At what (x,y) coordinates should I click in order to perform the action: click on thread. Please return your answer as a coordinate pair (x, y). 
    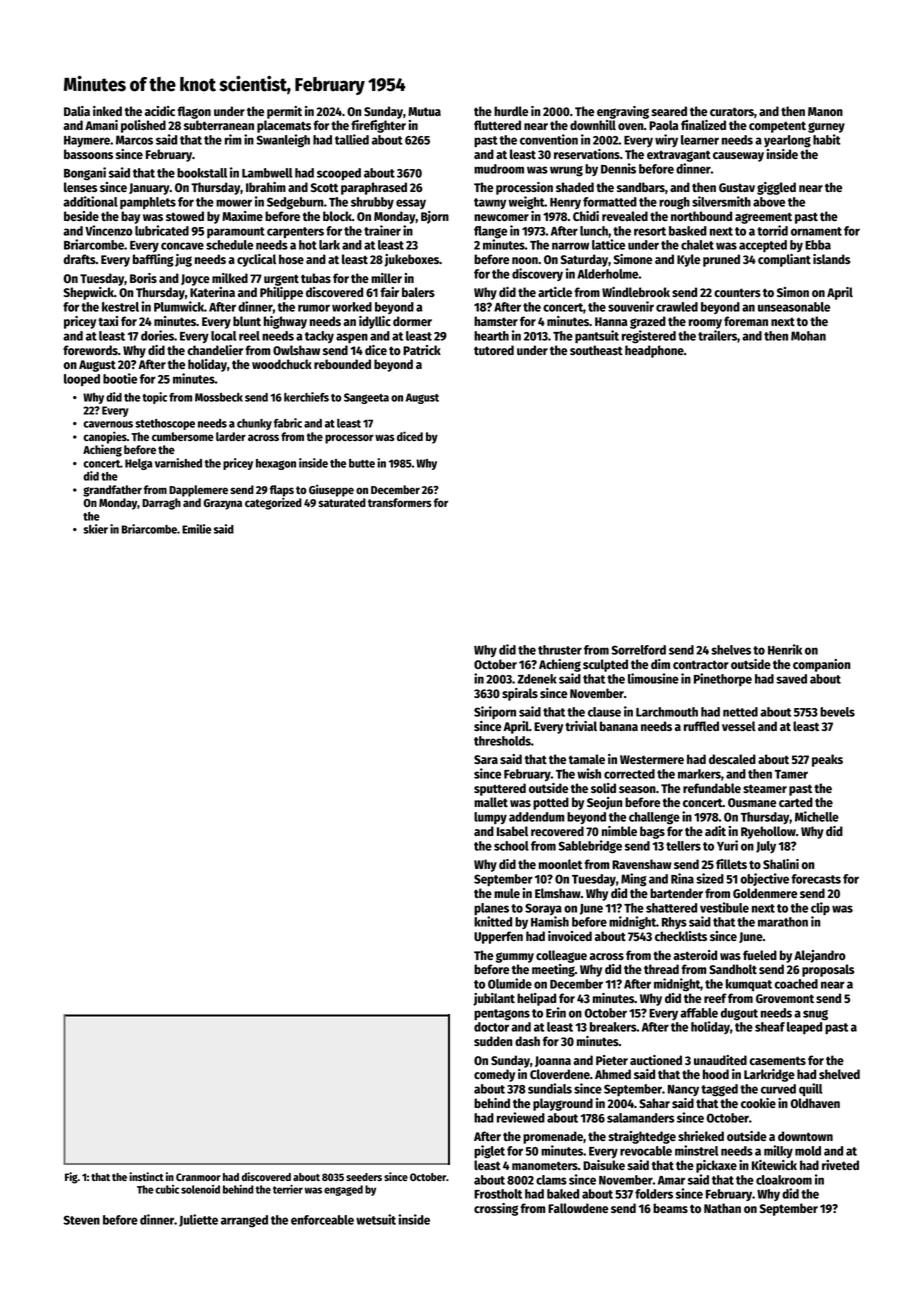
    Looking at the image, I should click on (661, 969).
